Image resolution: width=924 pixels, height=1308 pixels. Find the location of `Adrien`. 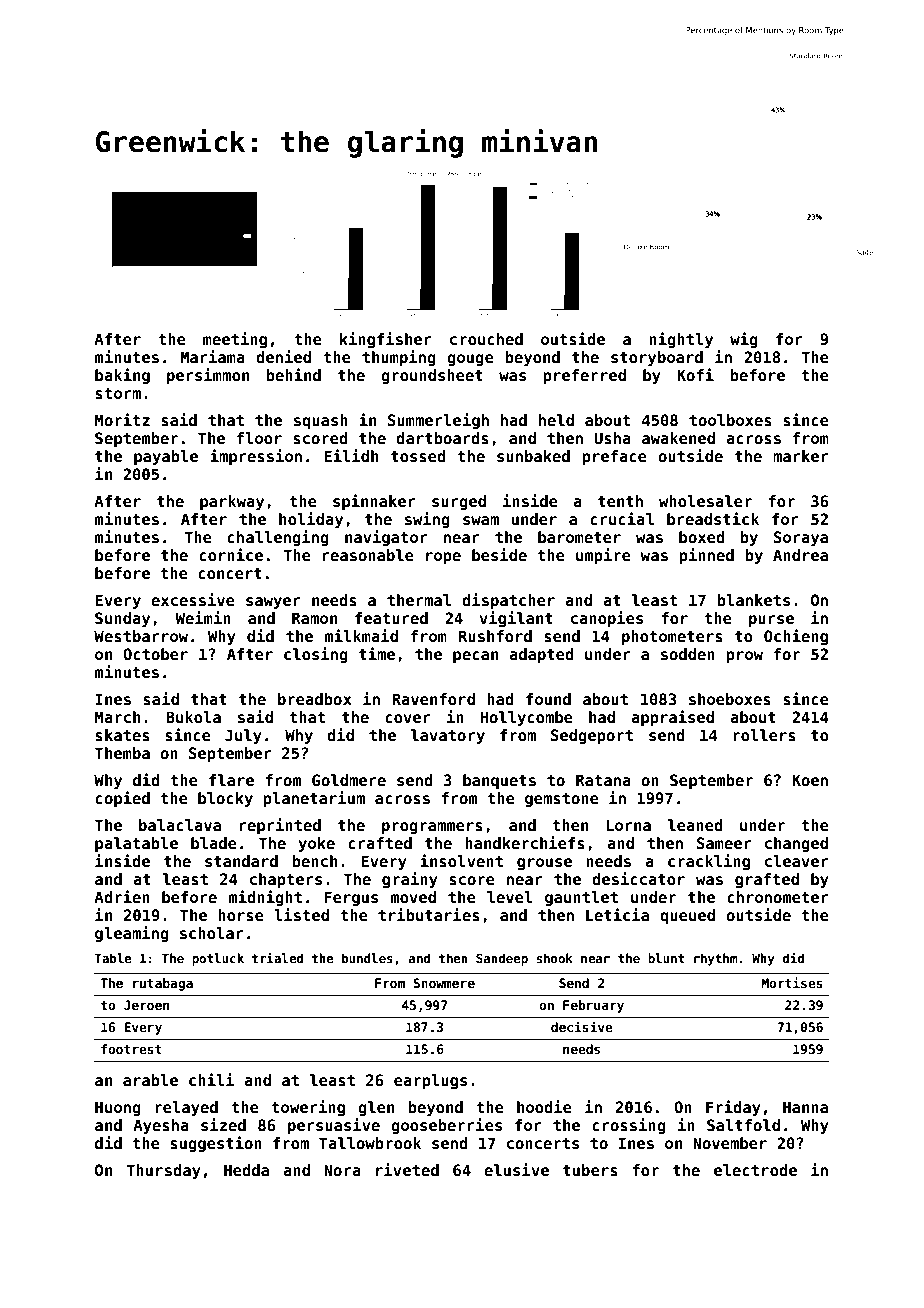

Adrien is located at coordinates (122, 896).
